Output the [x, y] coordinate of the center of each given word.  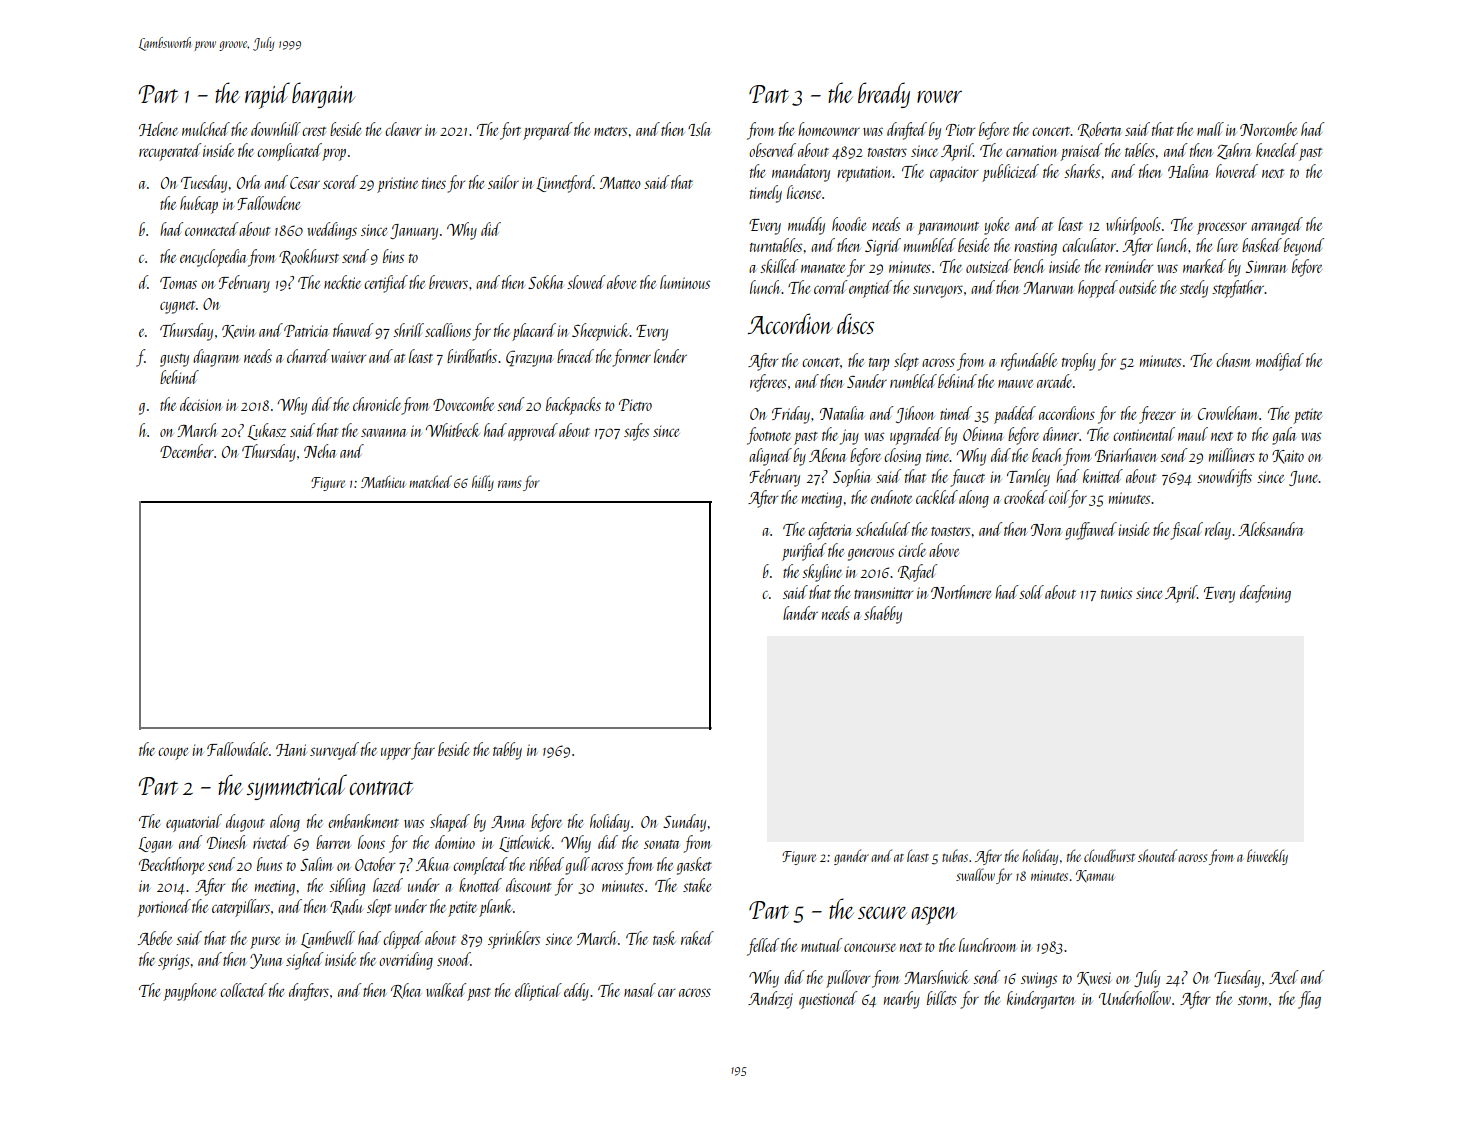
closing [902, 457]
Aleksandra [1270, 529]
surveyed [334, 751]
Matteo [620, 183]
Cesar [305, 183]
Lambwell [328, 939]
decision [201, 404]
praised [1081, 152]
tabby [507, 751]
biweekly [1267, 857]
